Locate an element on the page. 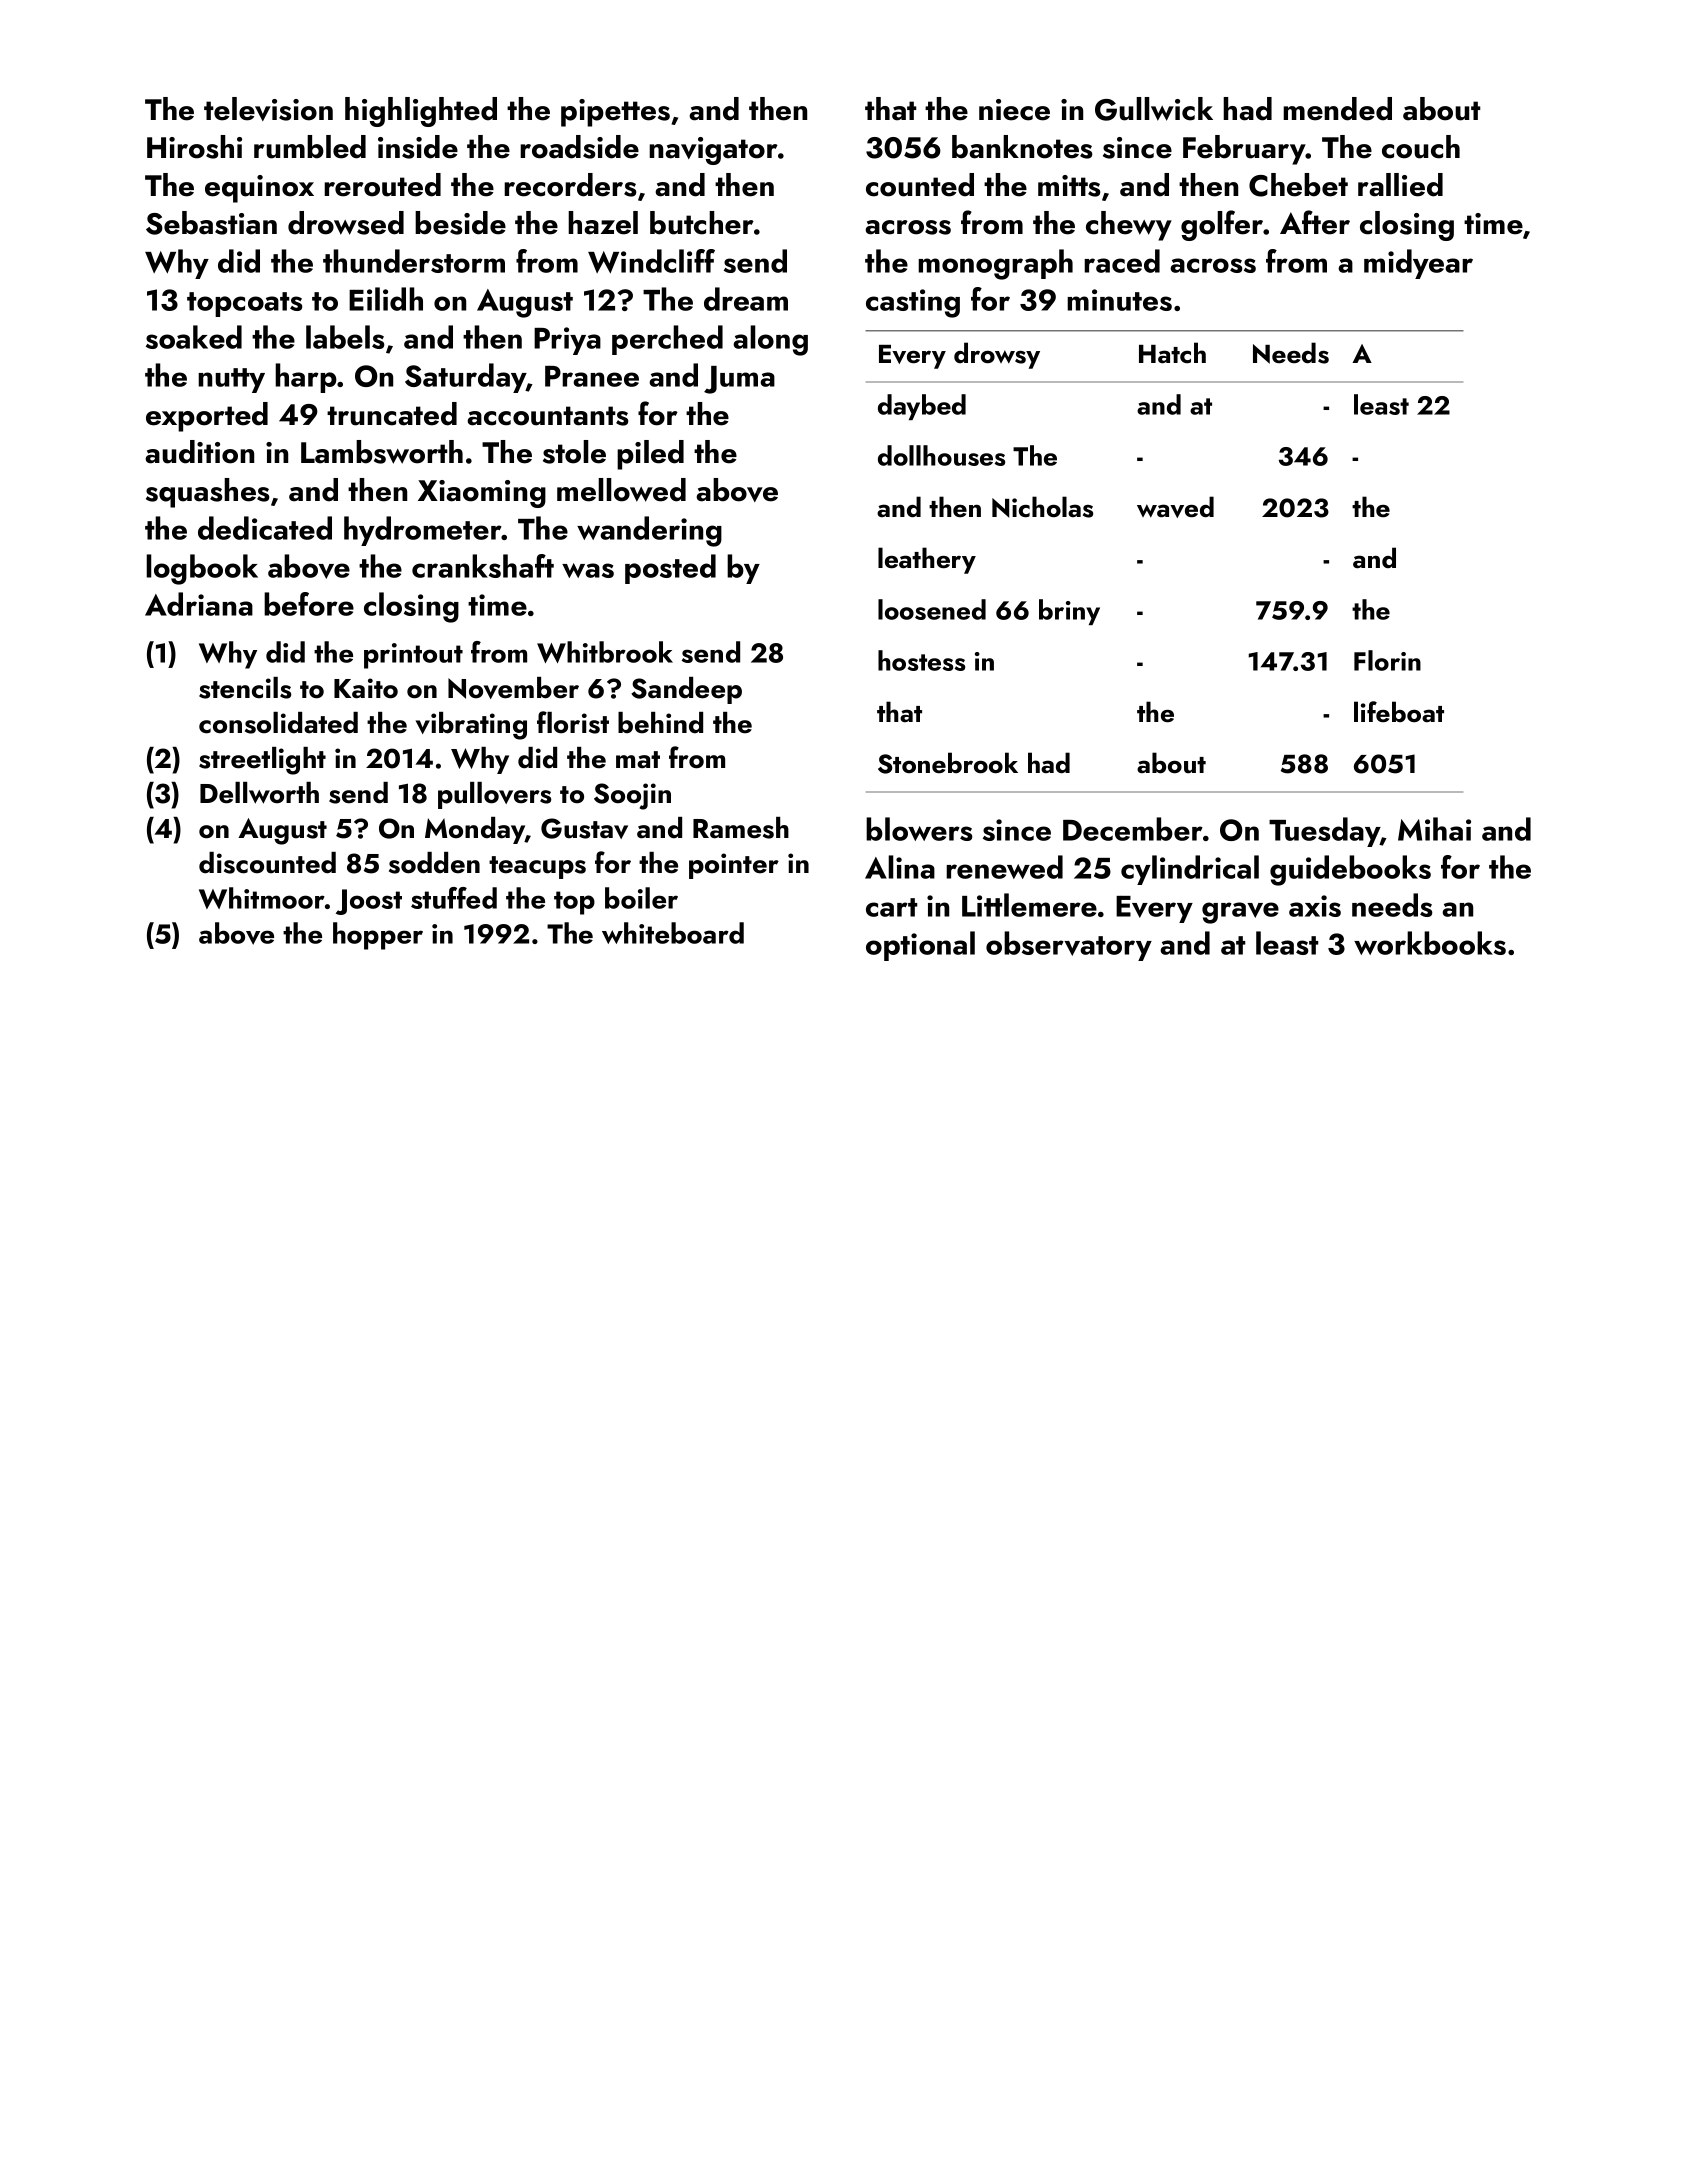 This document has width=1683, height=2178. Dellworth is located at coordinates (259, 793).
